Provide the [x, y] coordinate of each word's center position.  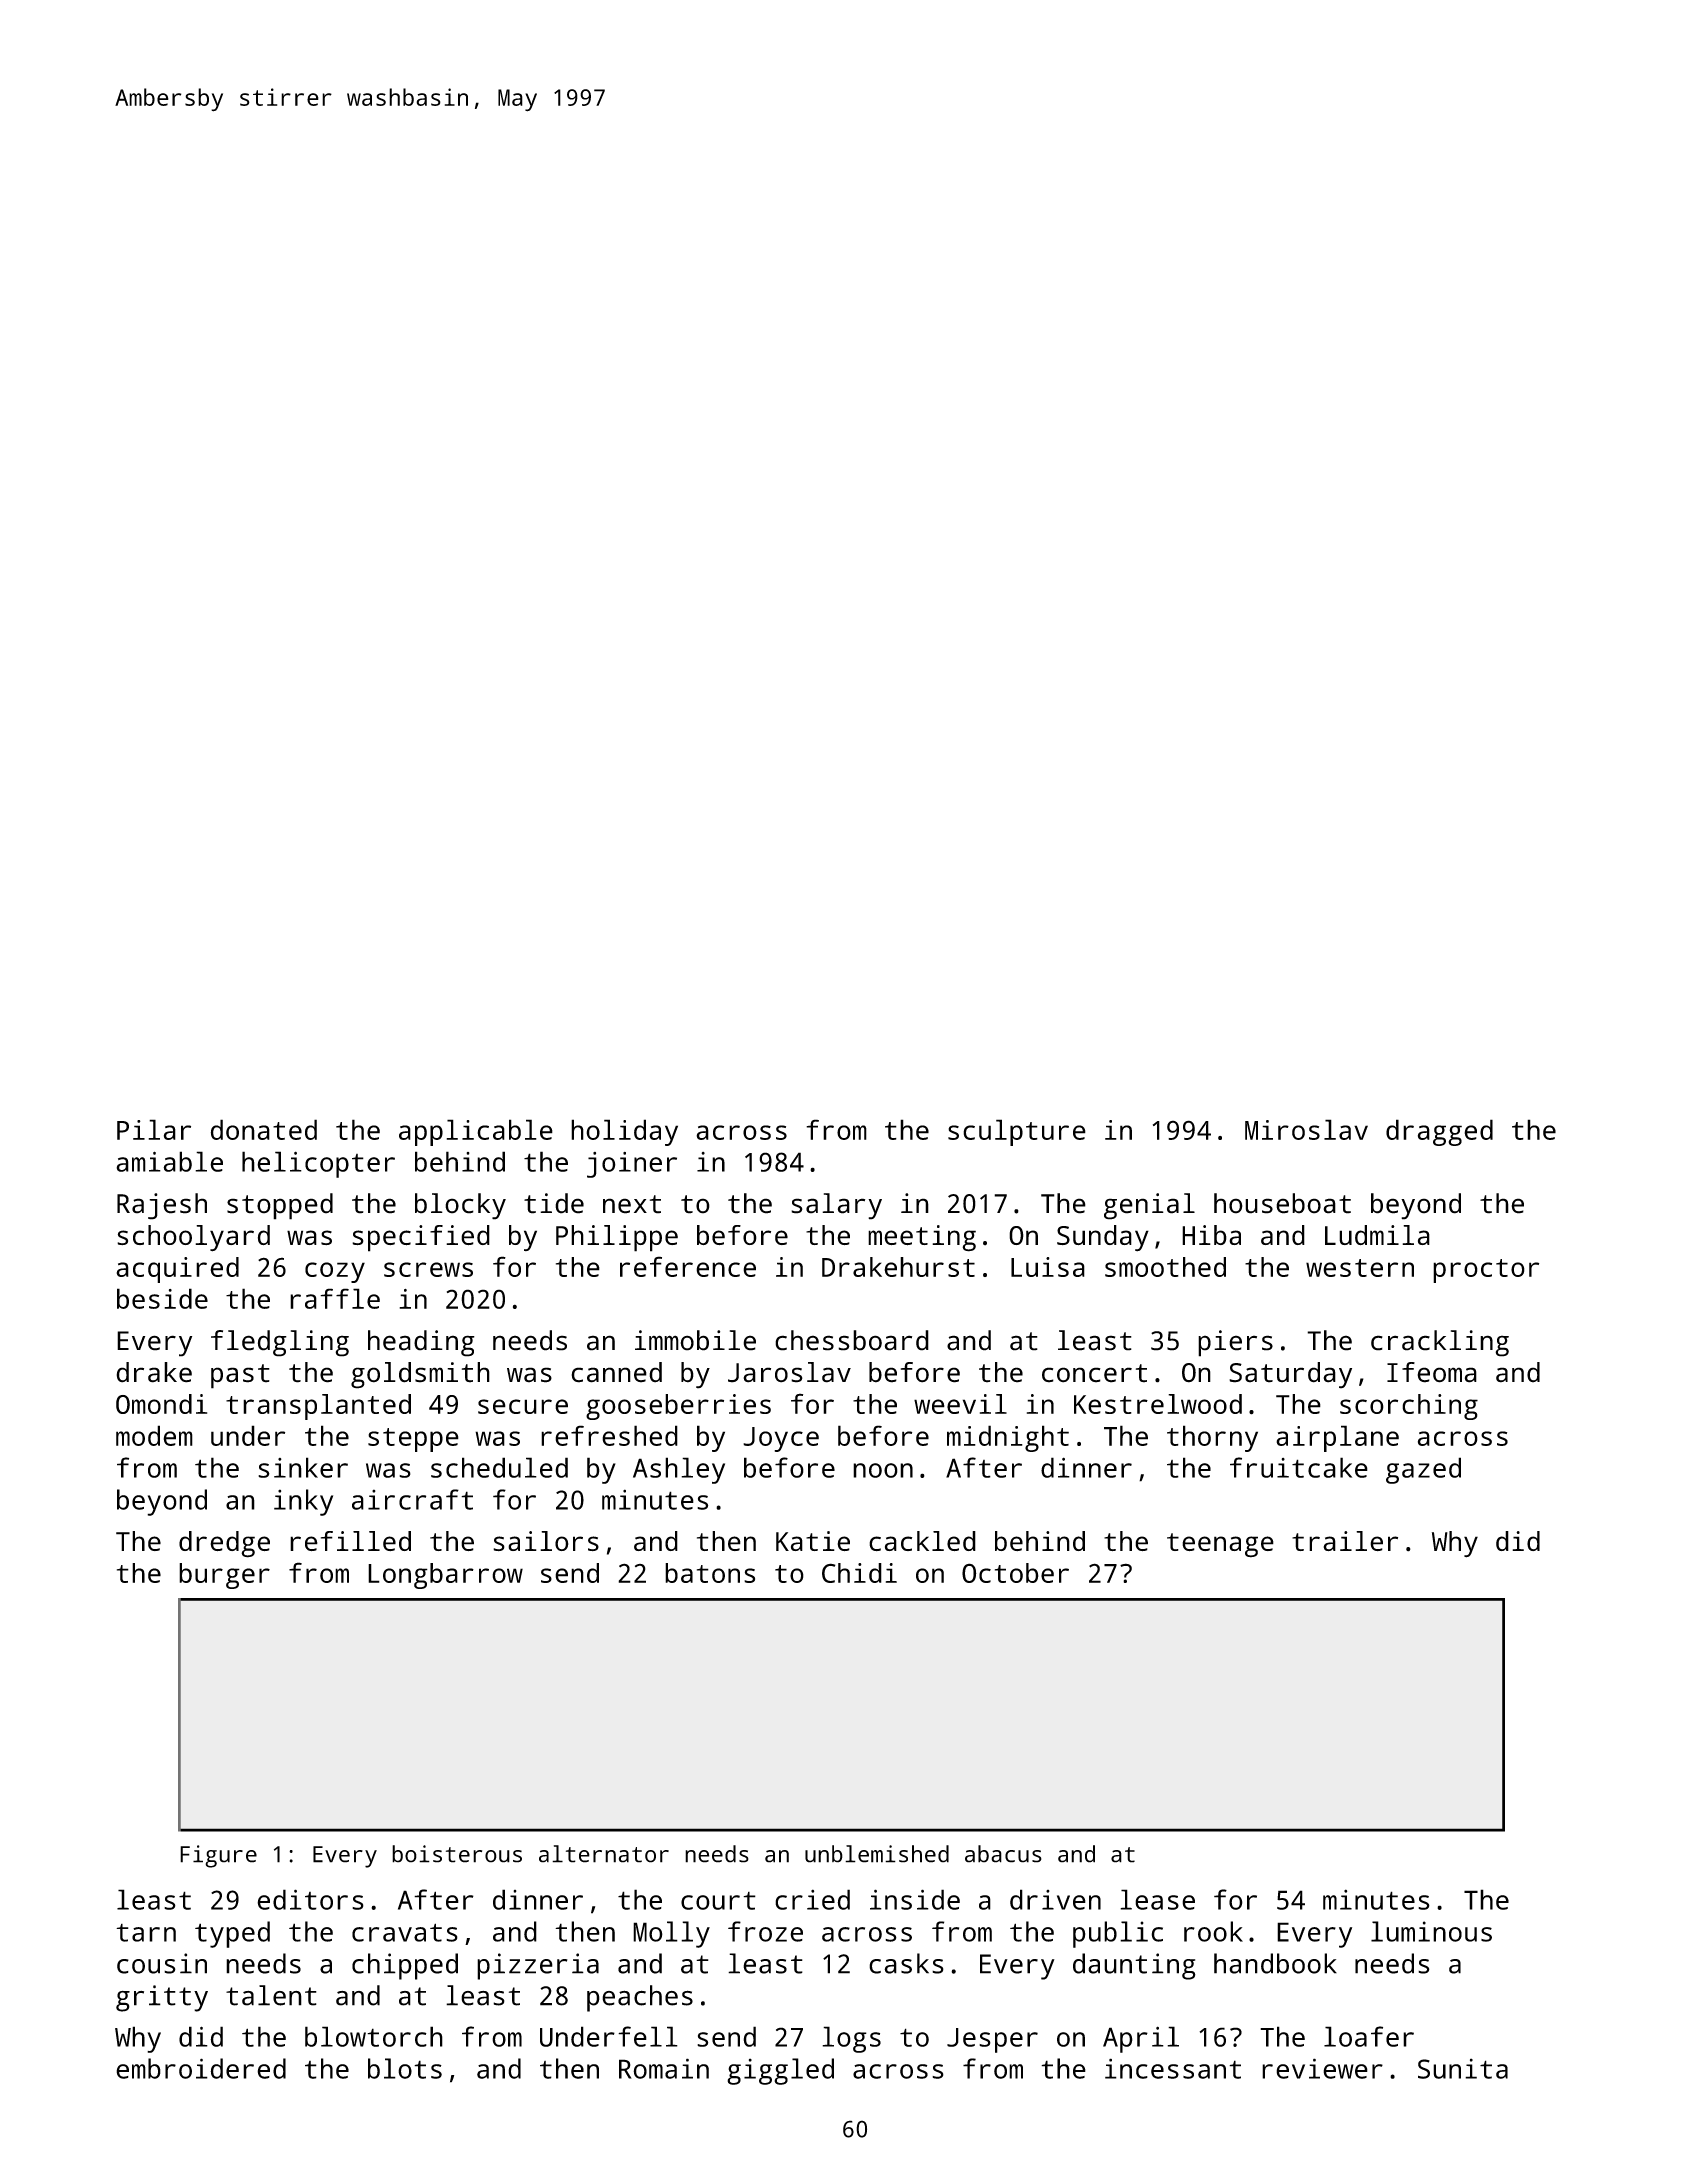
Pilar [154, 1129]
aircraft [412, 1499]
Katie [813, 1541]
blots [405, 2068]
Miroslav [1306, 1129]
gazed [1423, 1470]
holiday [624, 1132]
